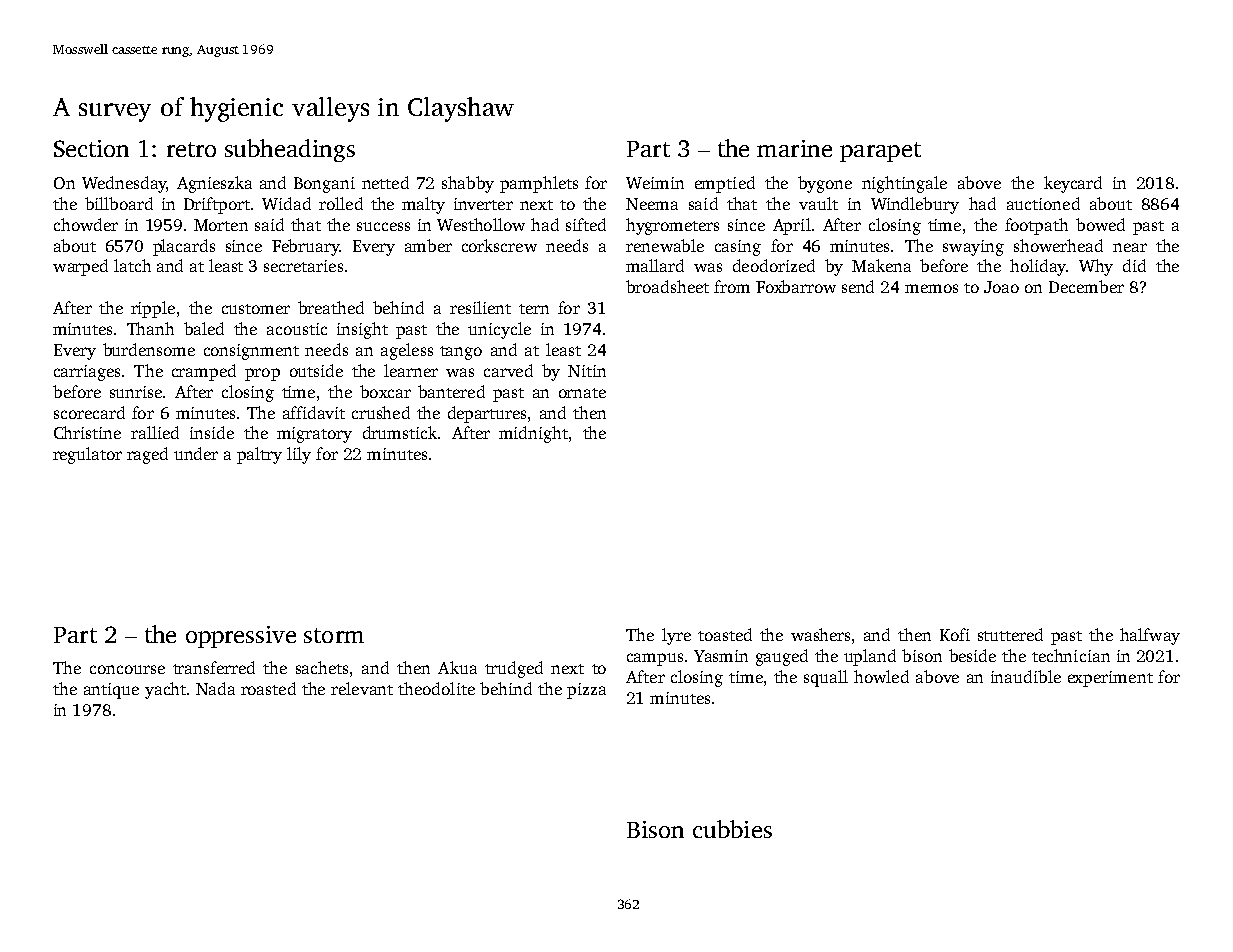 The image size is (1233, 952). What do you see at coordinates (582, 393) in the document?
I see `ornate` at bounding box center [582, 393].
